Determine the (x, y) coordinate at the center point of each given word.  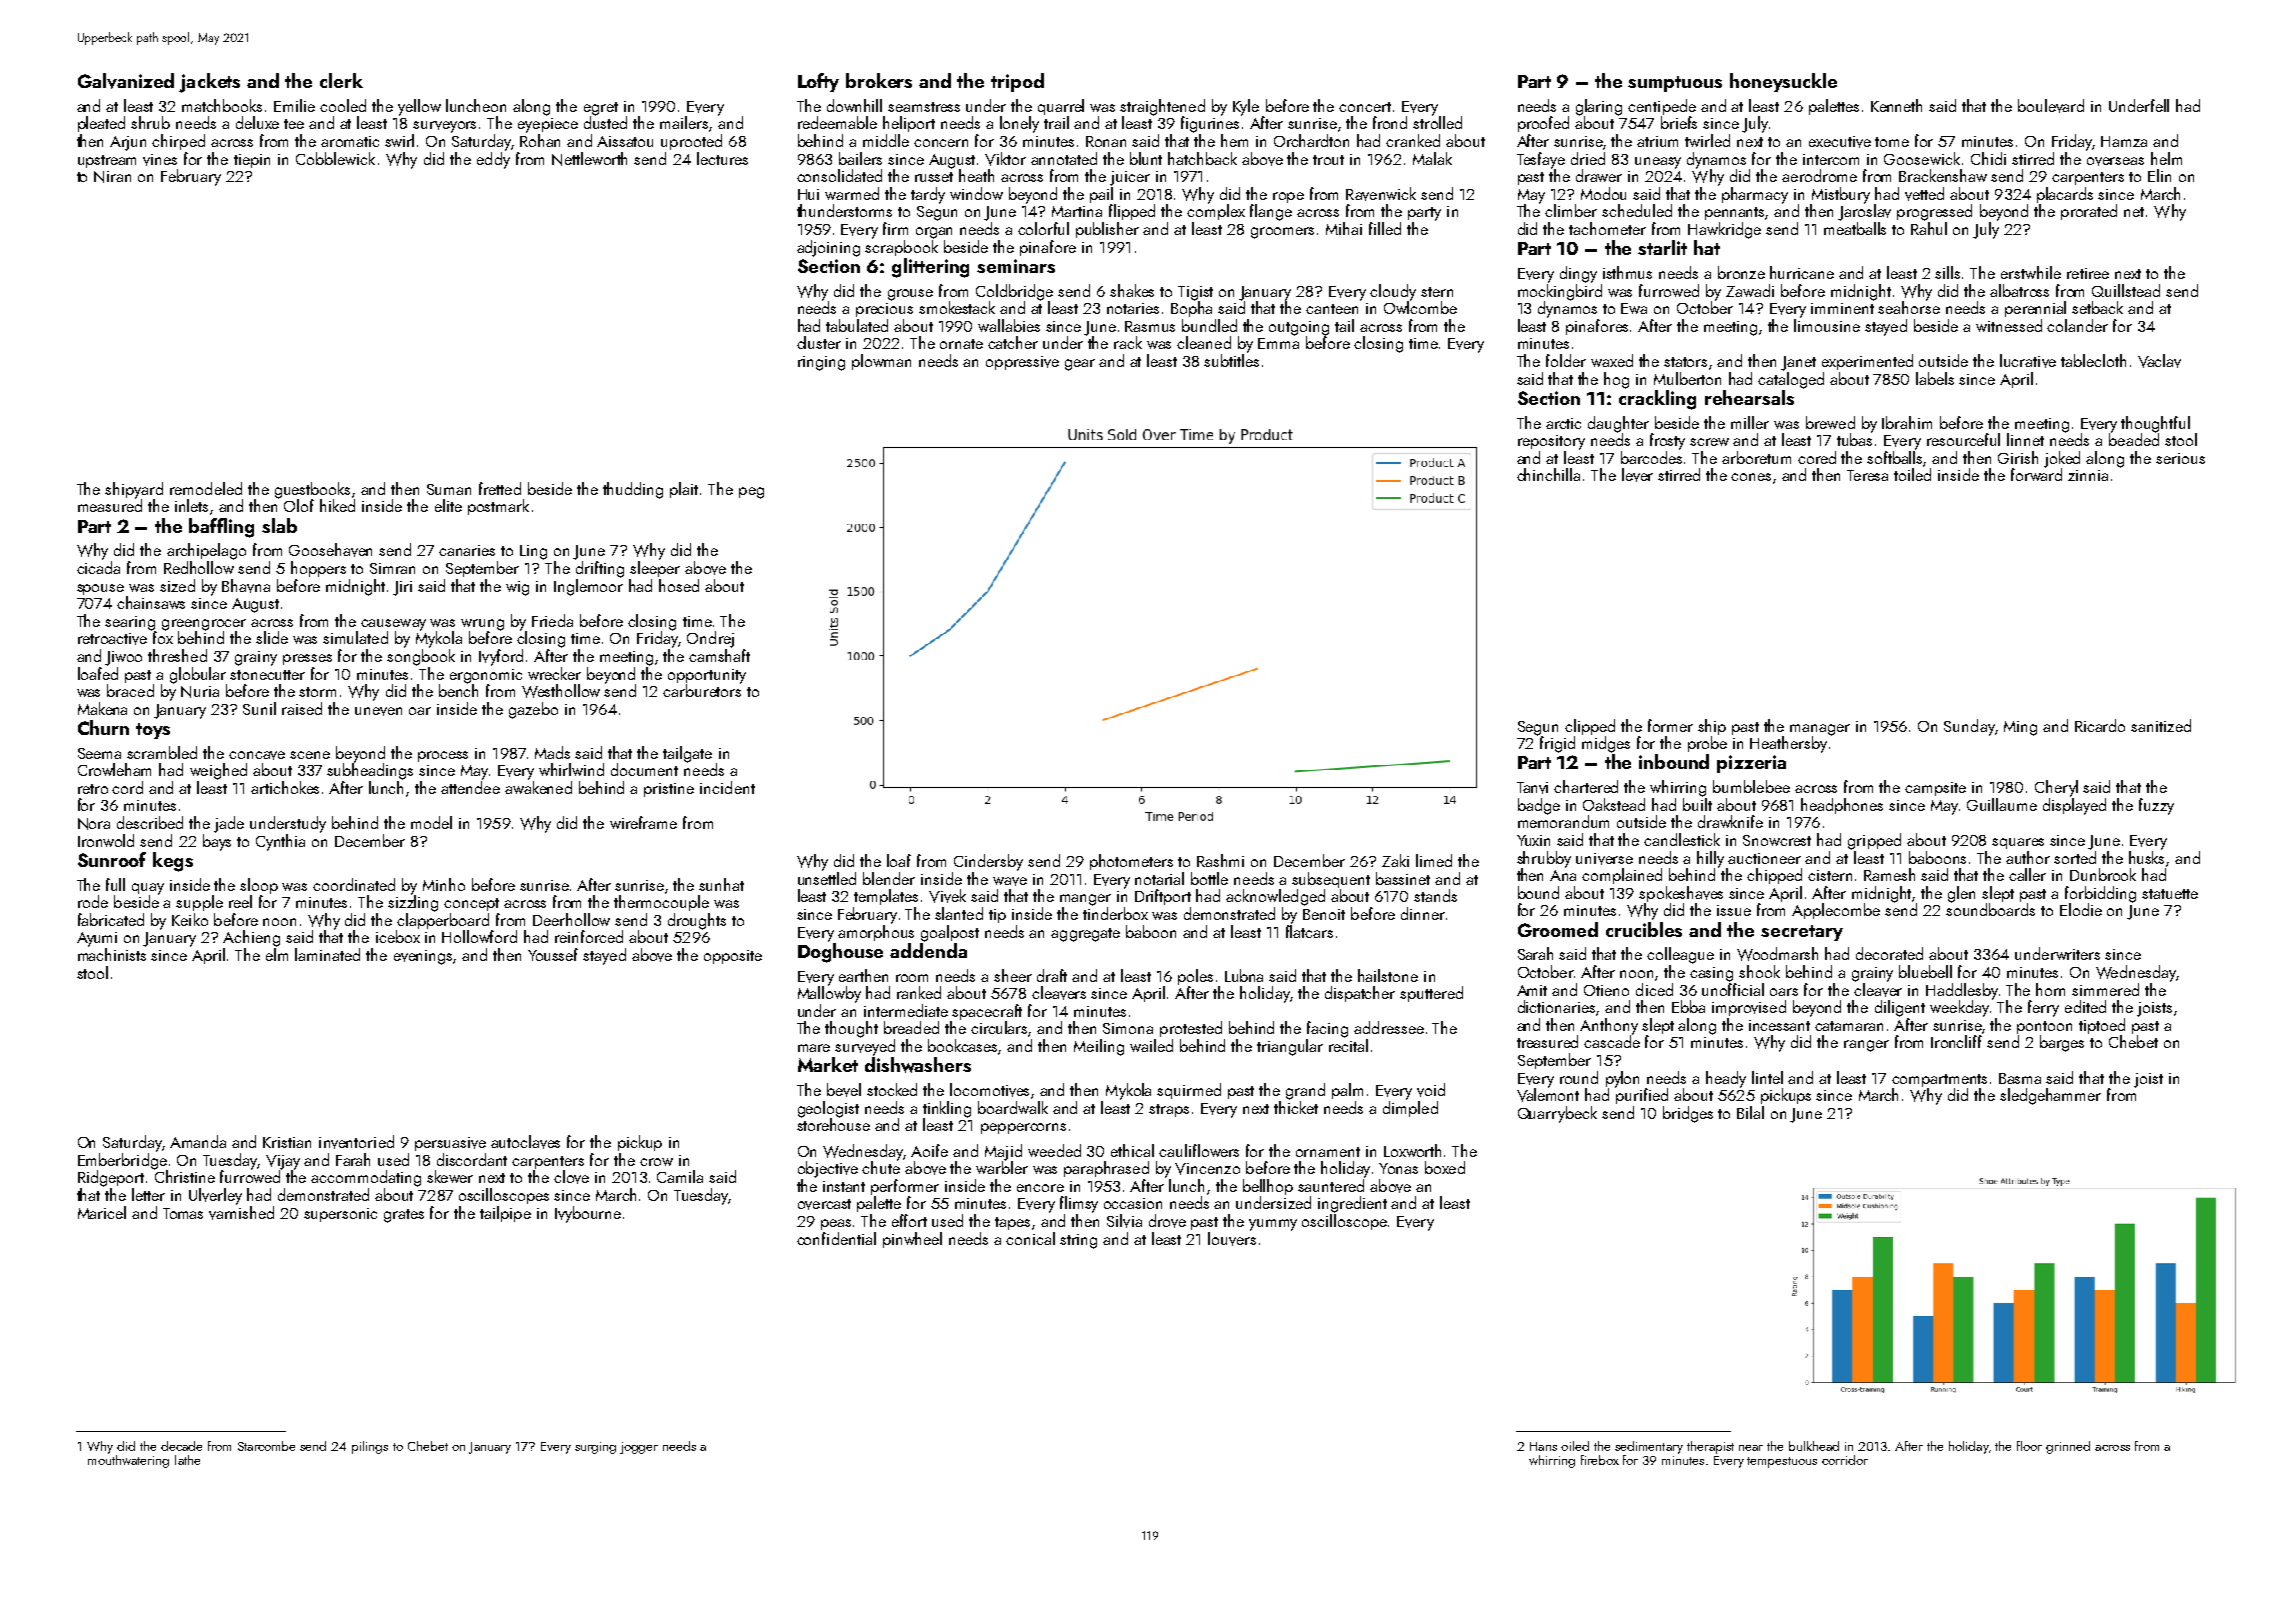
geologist (828, 1109)
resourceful (1963, 439)
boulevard (2051, 106)
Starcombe (266, 1446)
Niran (112, 177)
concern (941, 143)
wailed (1151, 1045)
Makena (102, 708)
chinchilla (1548, 474)
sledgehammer (2050, 1096)
